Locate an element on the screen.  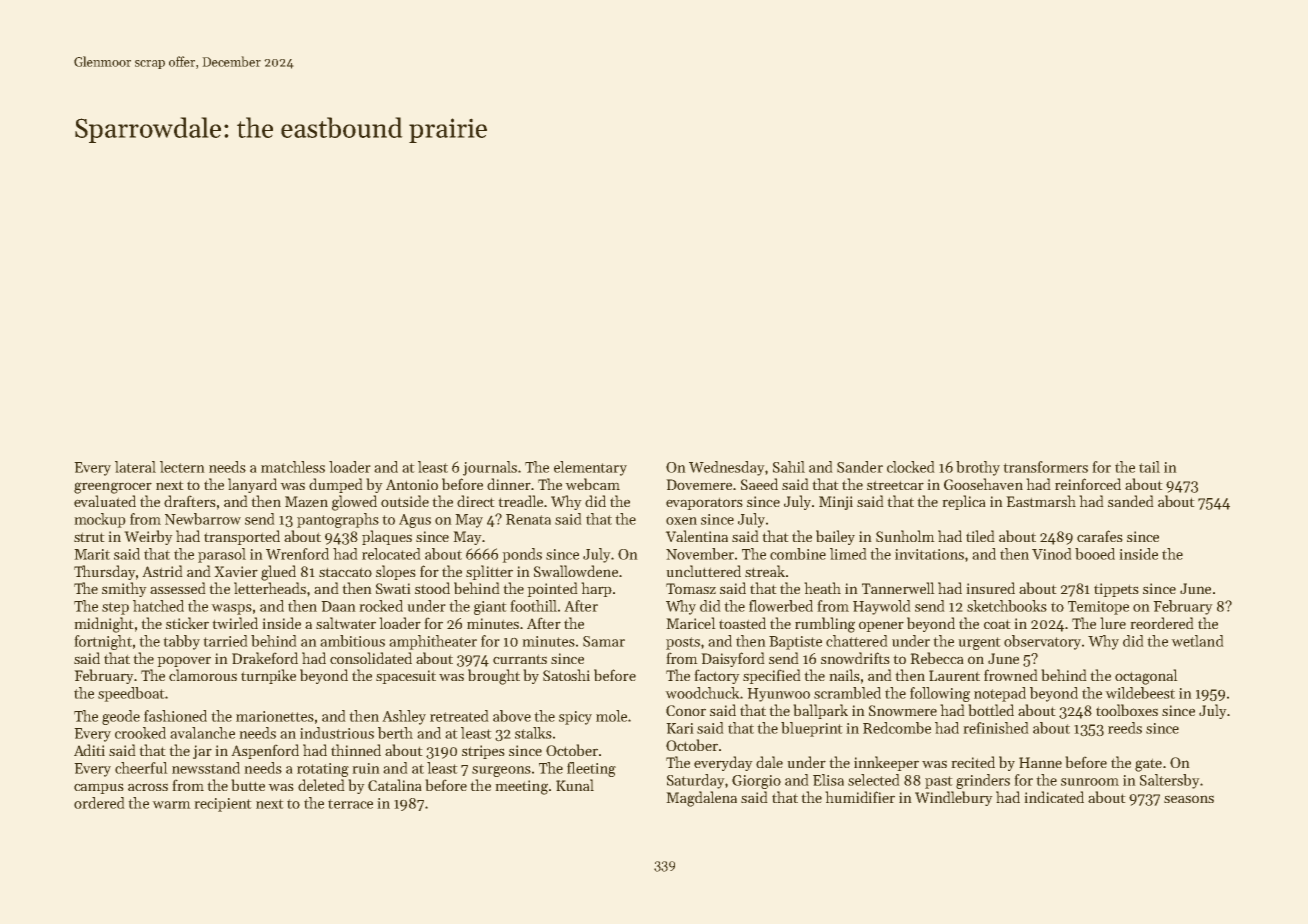
letterheads is located at coordinates (270, 588).
